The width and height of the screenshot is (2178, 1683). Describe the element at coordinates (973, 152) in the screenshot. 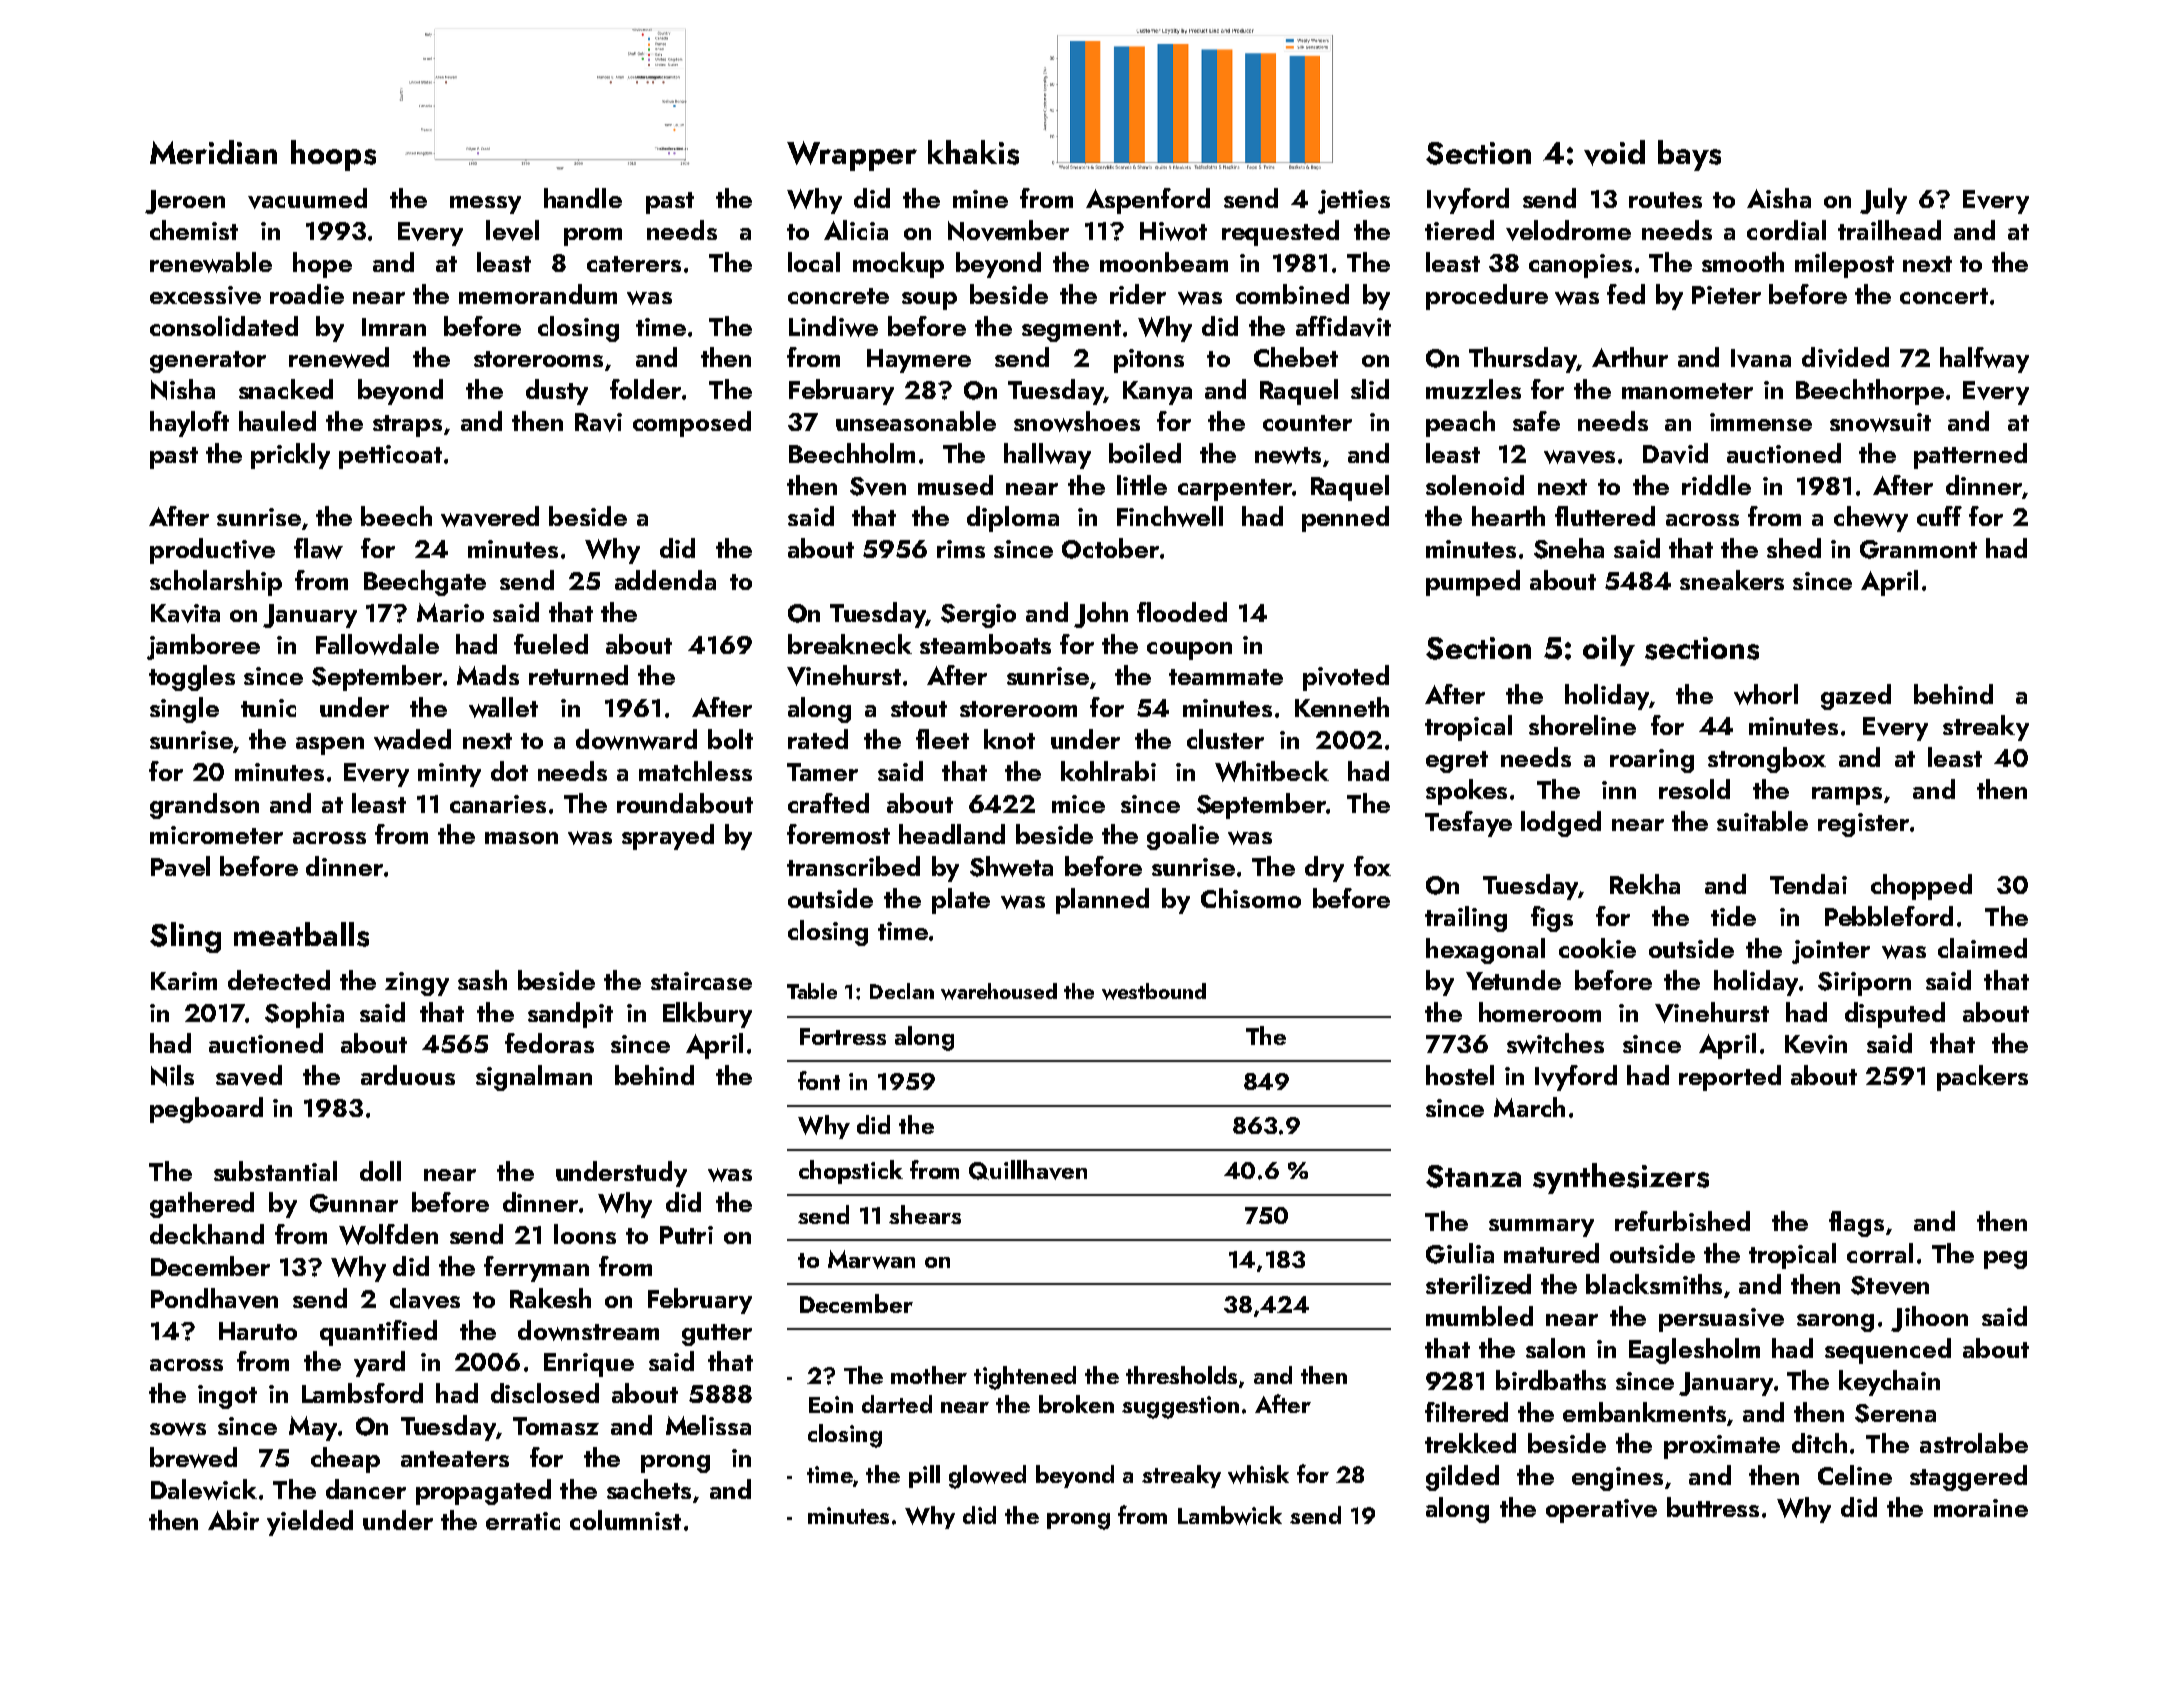

I see `khakis` at that location.
